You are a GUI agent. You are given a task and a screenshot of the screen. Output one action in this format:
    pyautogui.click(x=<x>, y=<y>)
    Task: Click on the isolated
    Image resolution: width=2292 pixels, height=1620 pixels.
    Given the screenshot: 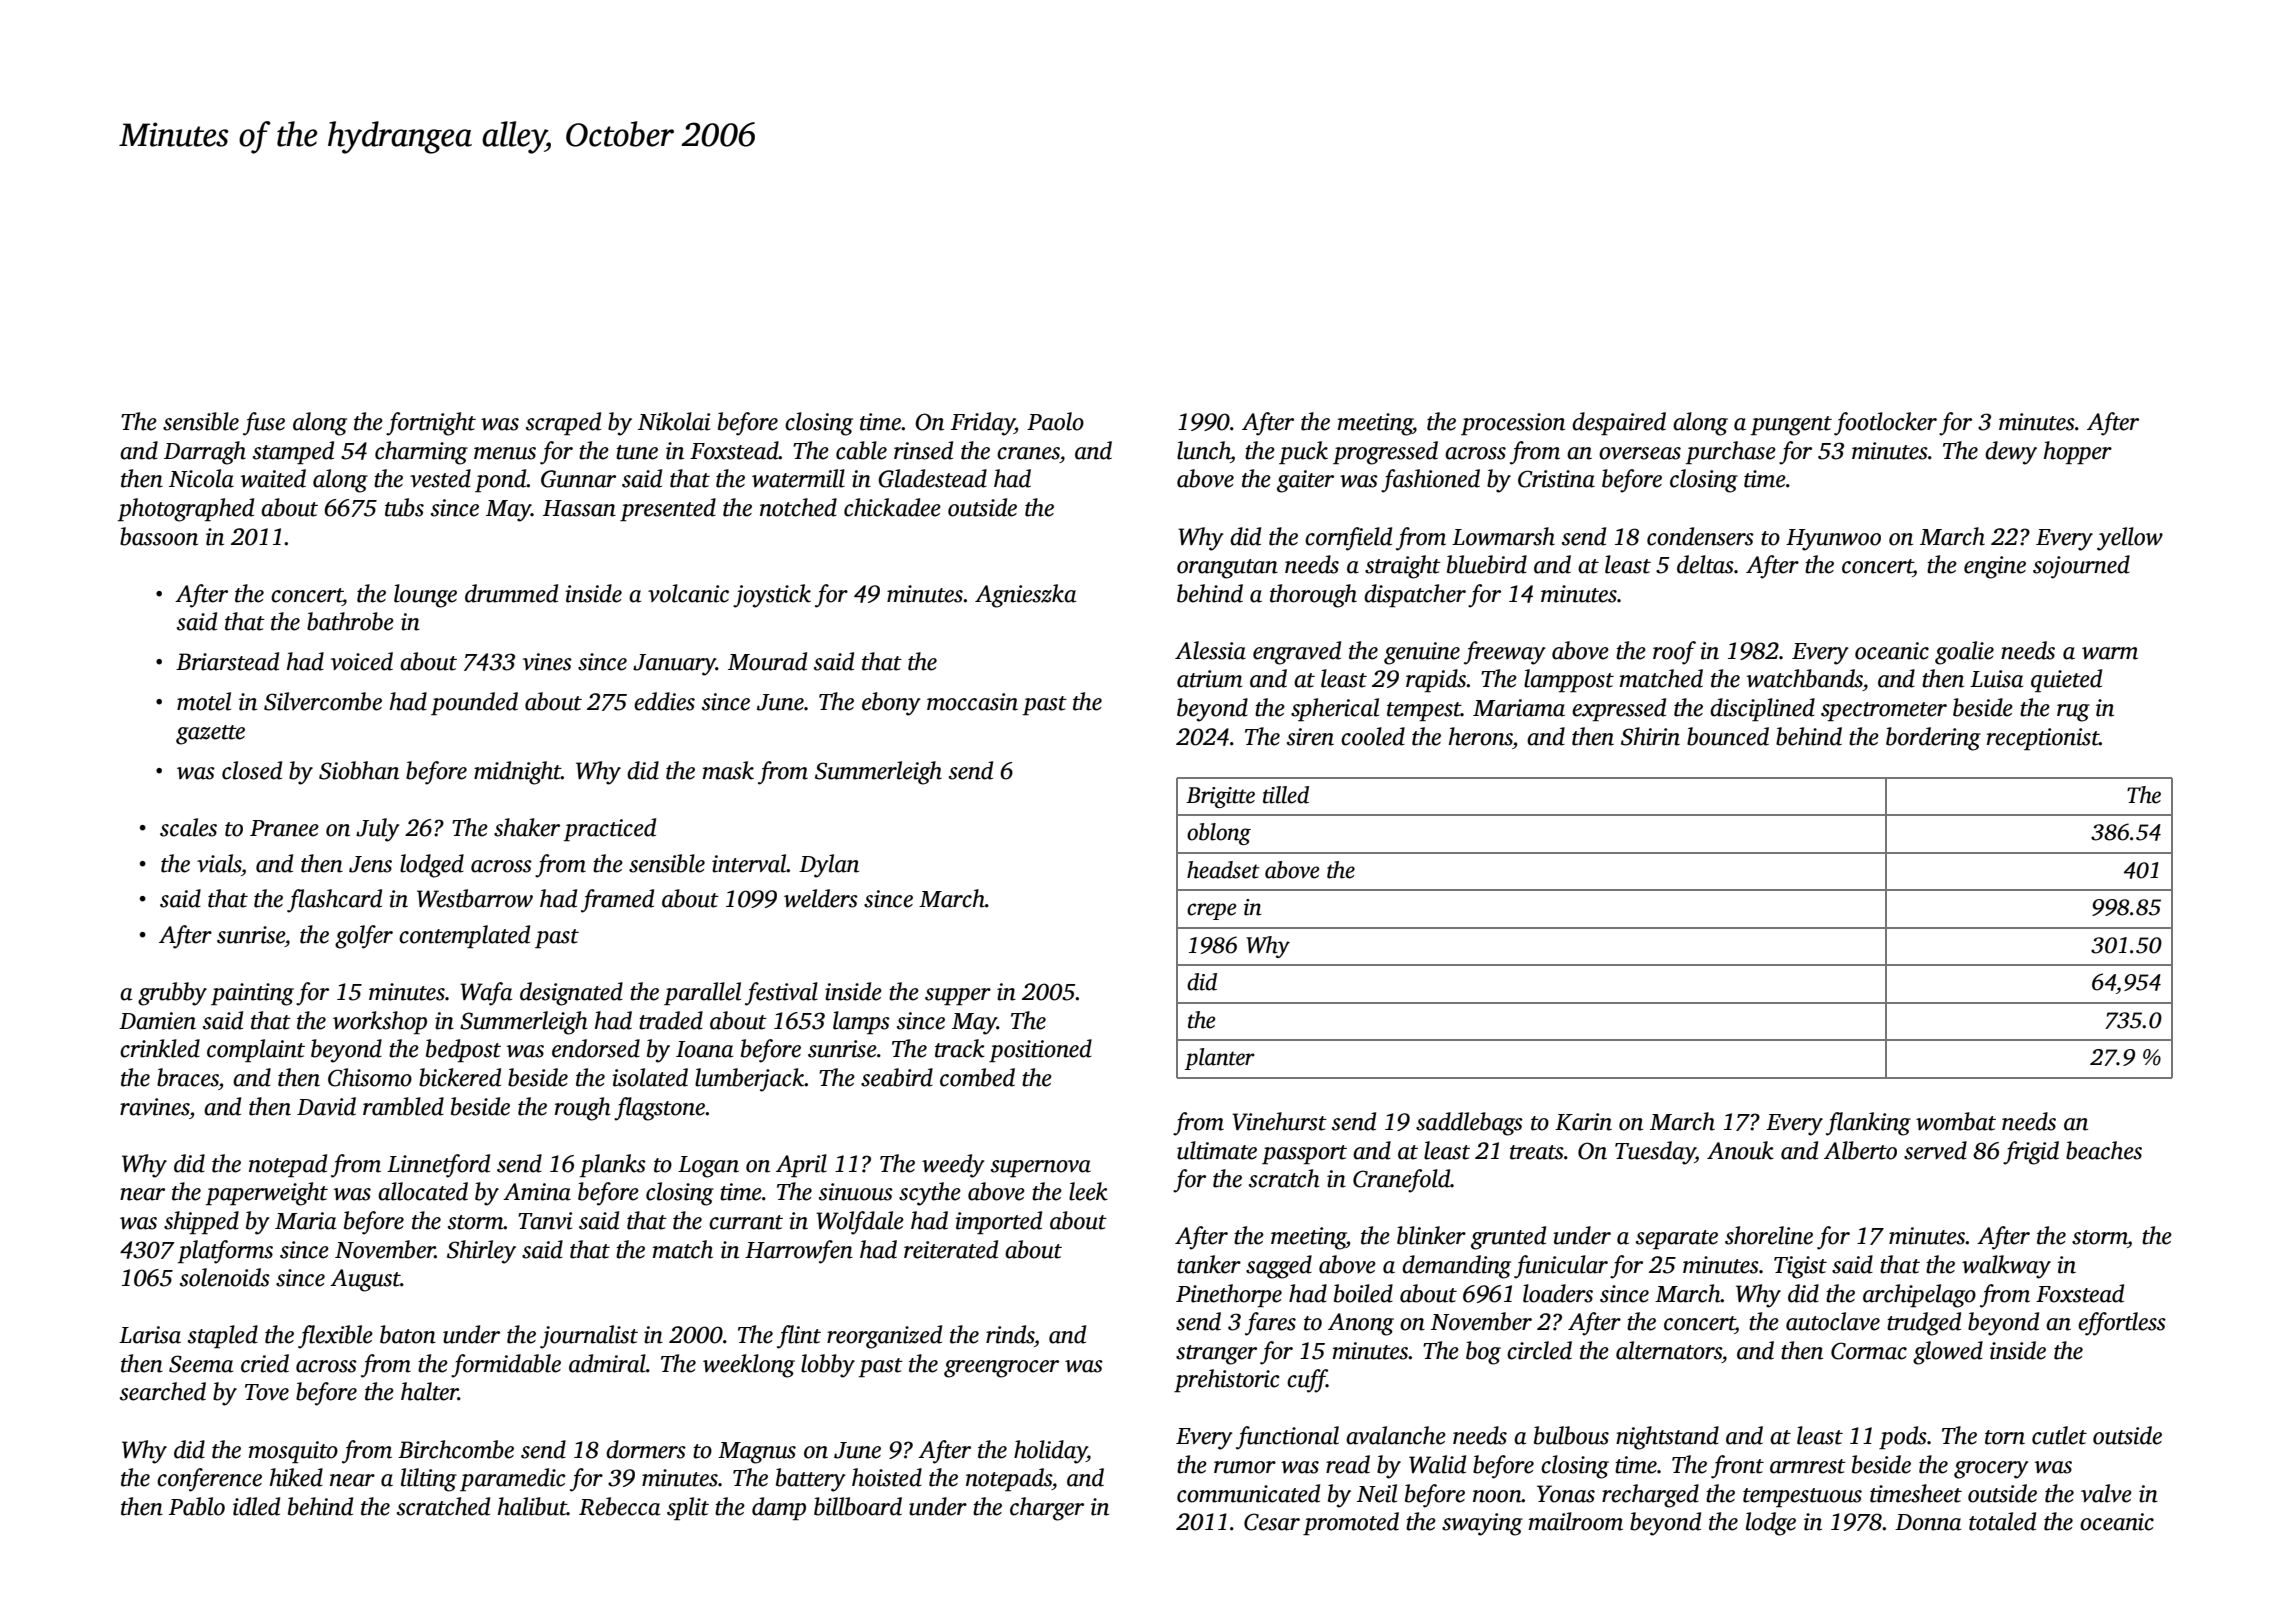 What is the action you would take?
    pyautogui.click(x=650, y=1077)
